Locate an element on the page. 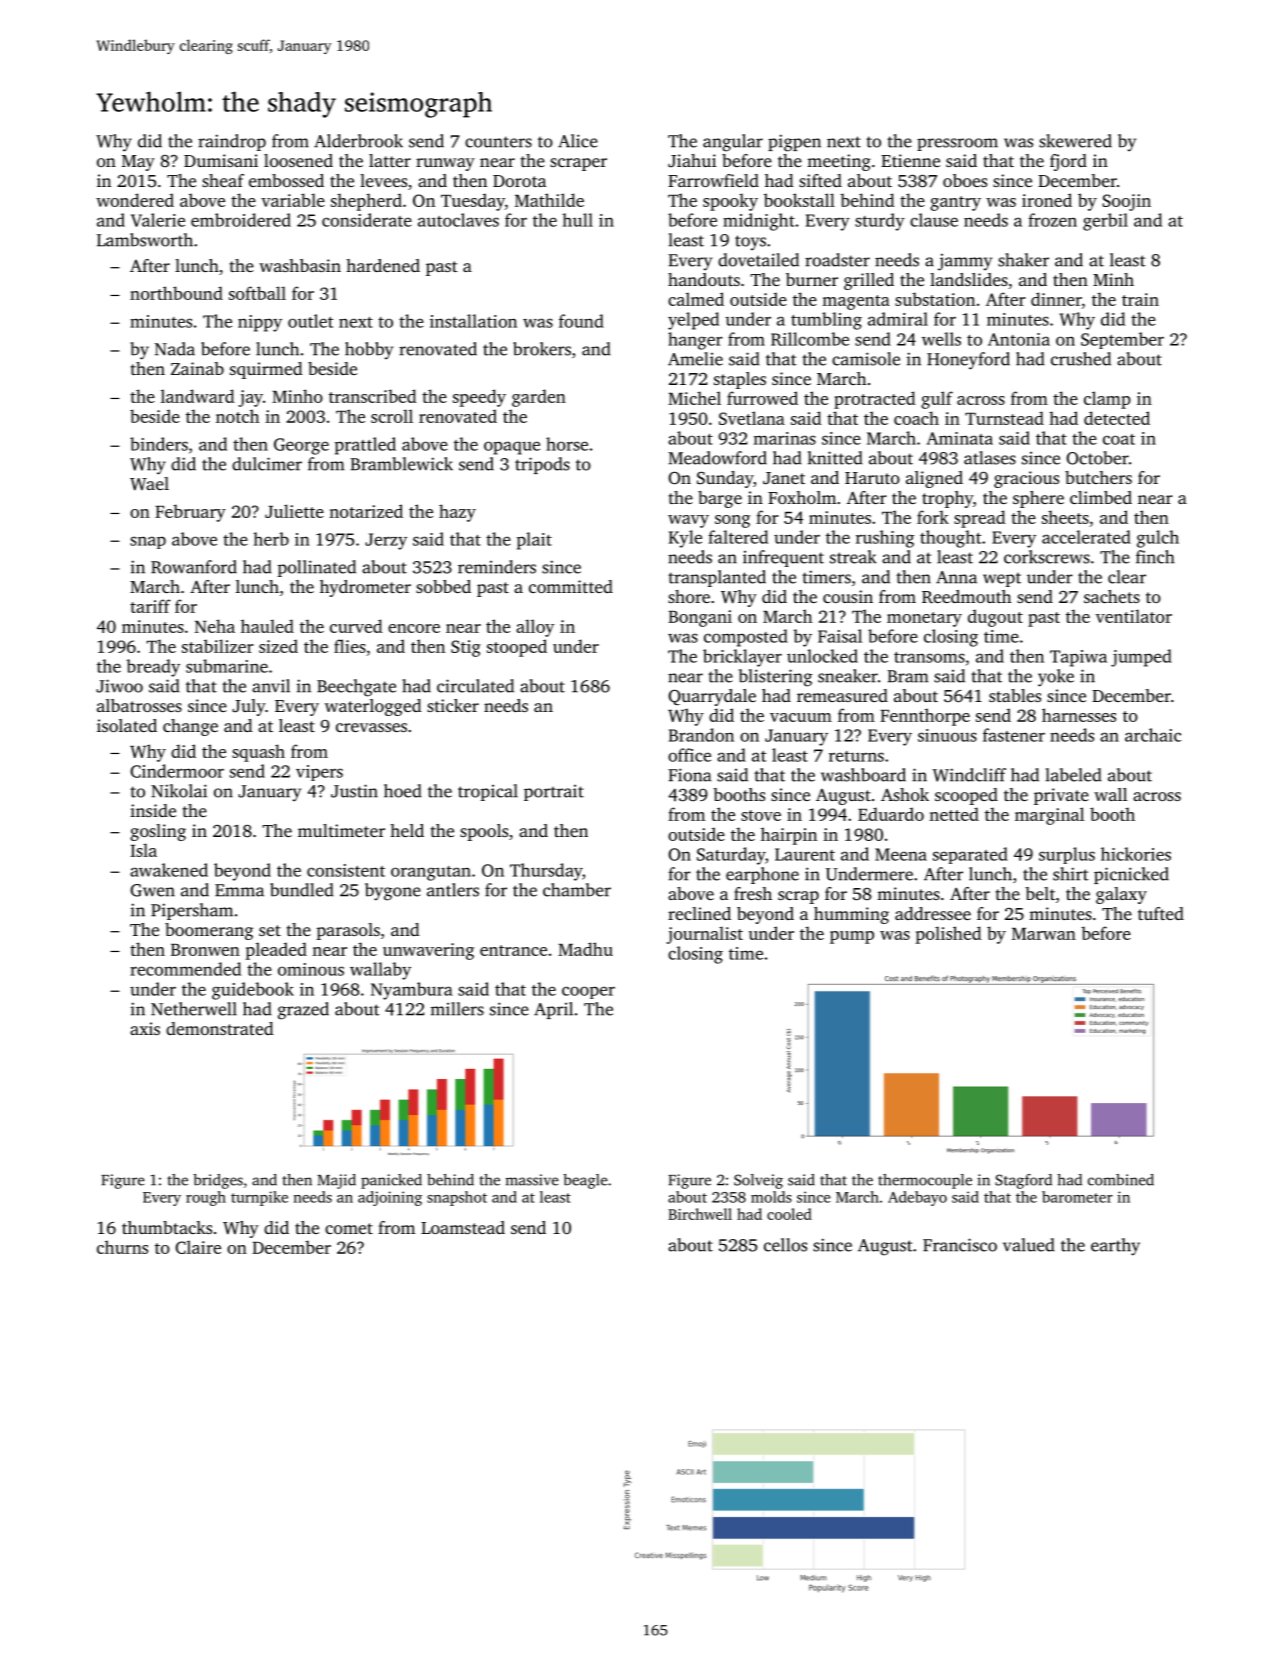 The height and width of the image is (1663, 1285). flies is located at coordinates (350, 646).
